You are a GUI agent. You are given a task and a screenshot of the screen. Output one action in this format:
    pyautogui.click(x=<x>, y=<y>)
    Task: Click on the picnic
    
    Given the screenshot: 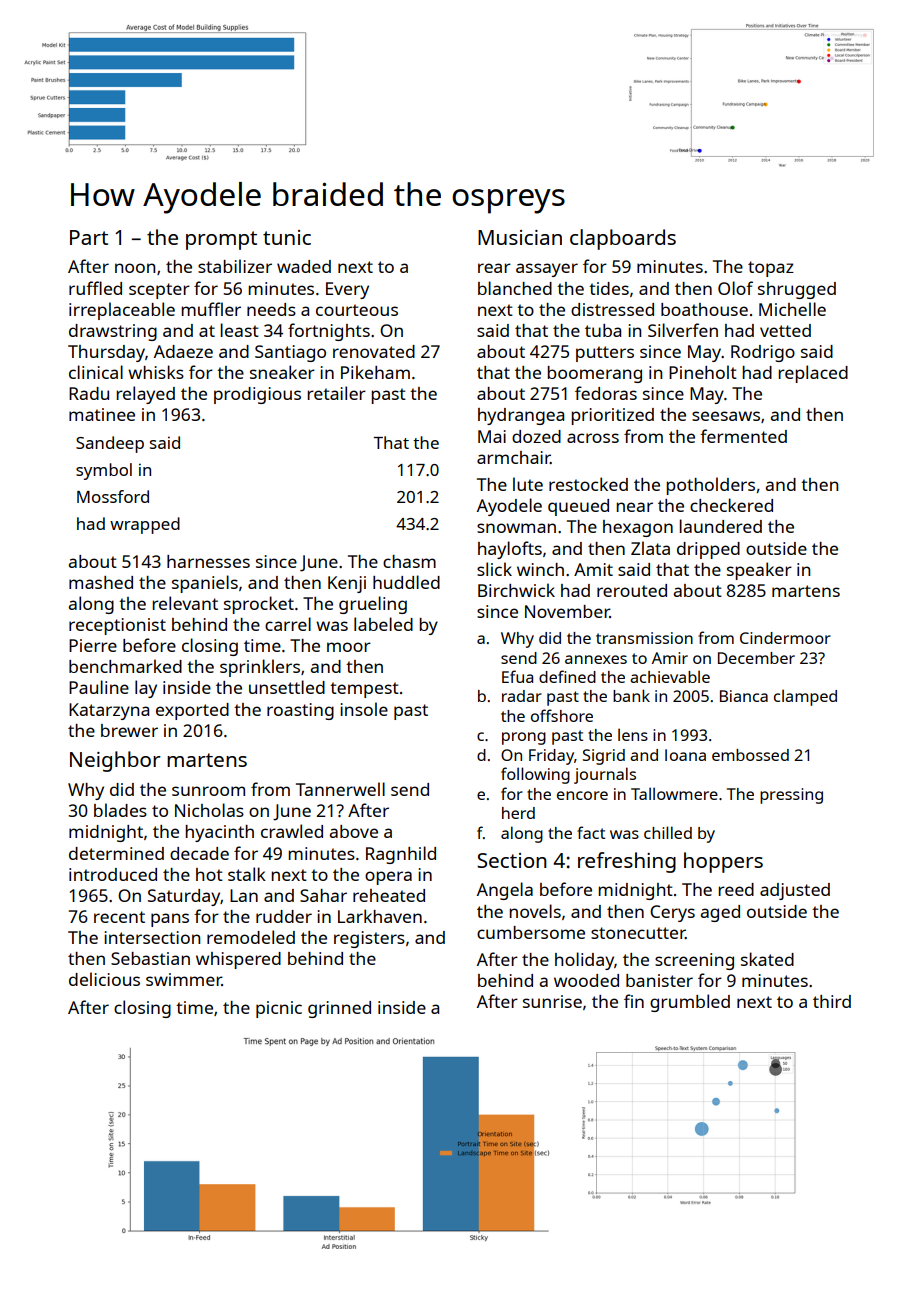 What is the action you would take?
    pyautogui.click(x=279, y=1009)
